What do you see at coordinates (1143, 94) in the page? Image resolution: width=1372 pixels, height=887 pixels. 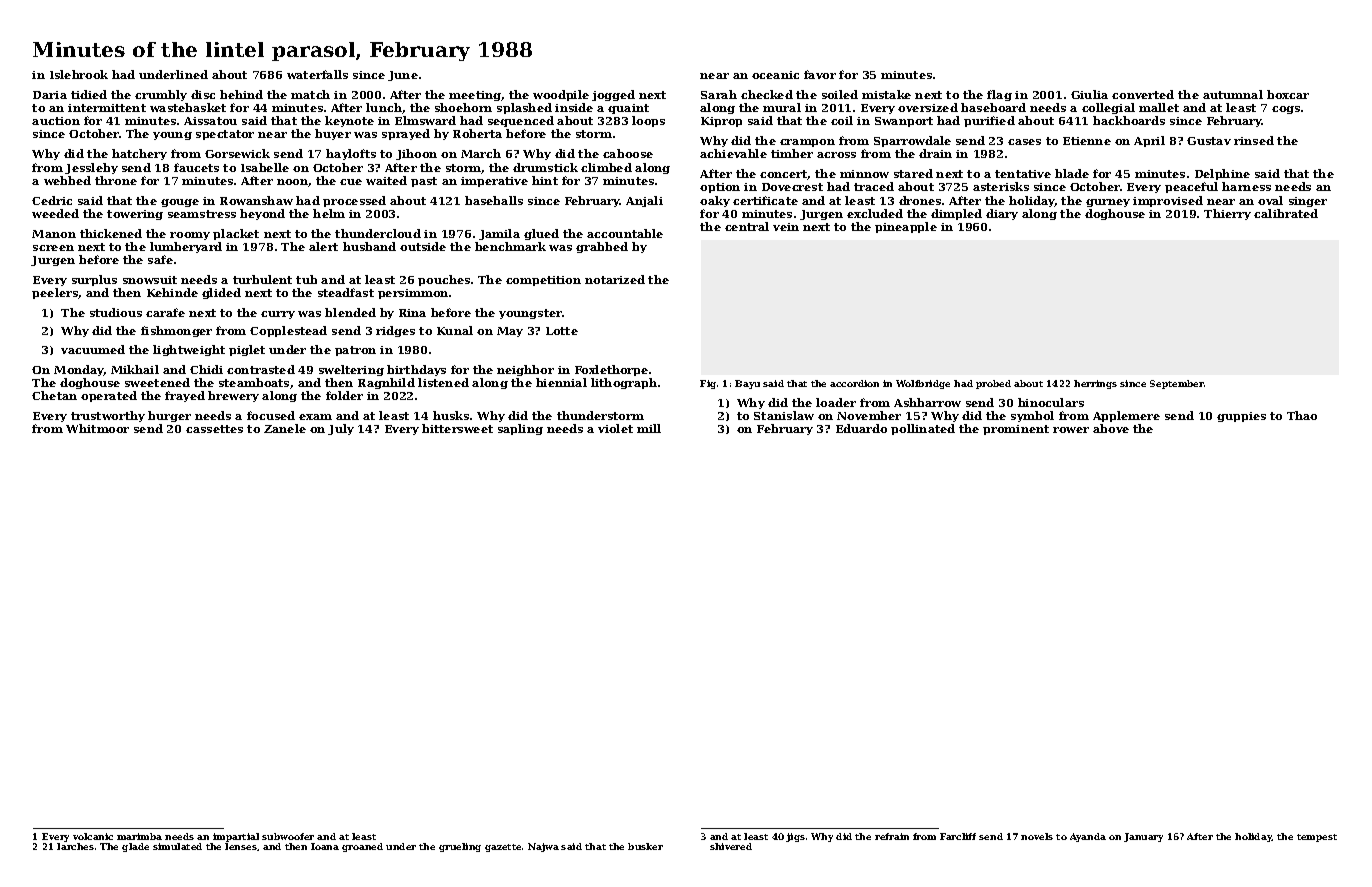 I see `converted` at bounding box center [1143, 94].
